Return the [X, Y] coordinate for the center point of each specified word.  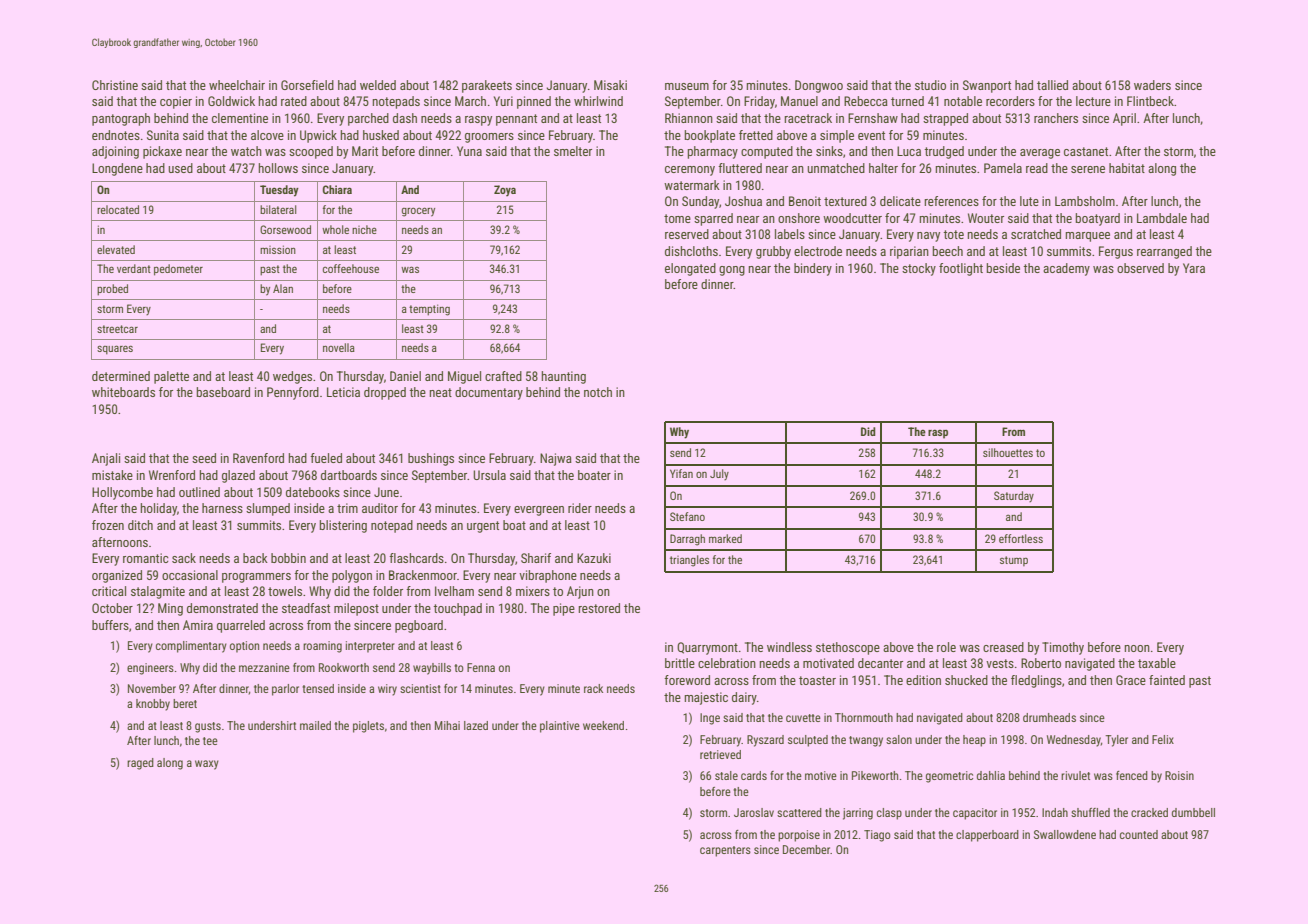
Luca [909, 151]
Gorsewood [285, 229]
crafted [503, 376]
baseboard [223, 392]
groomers [489, 138]
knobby [153, 705]
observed [1140, 268]
